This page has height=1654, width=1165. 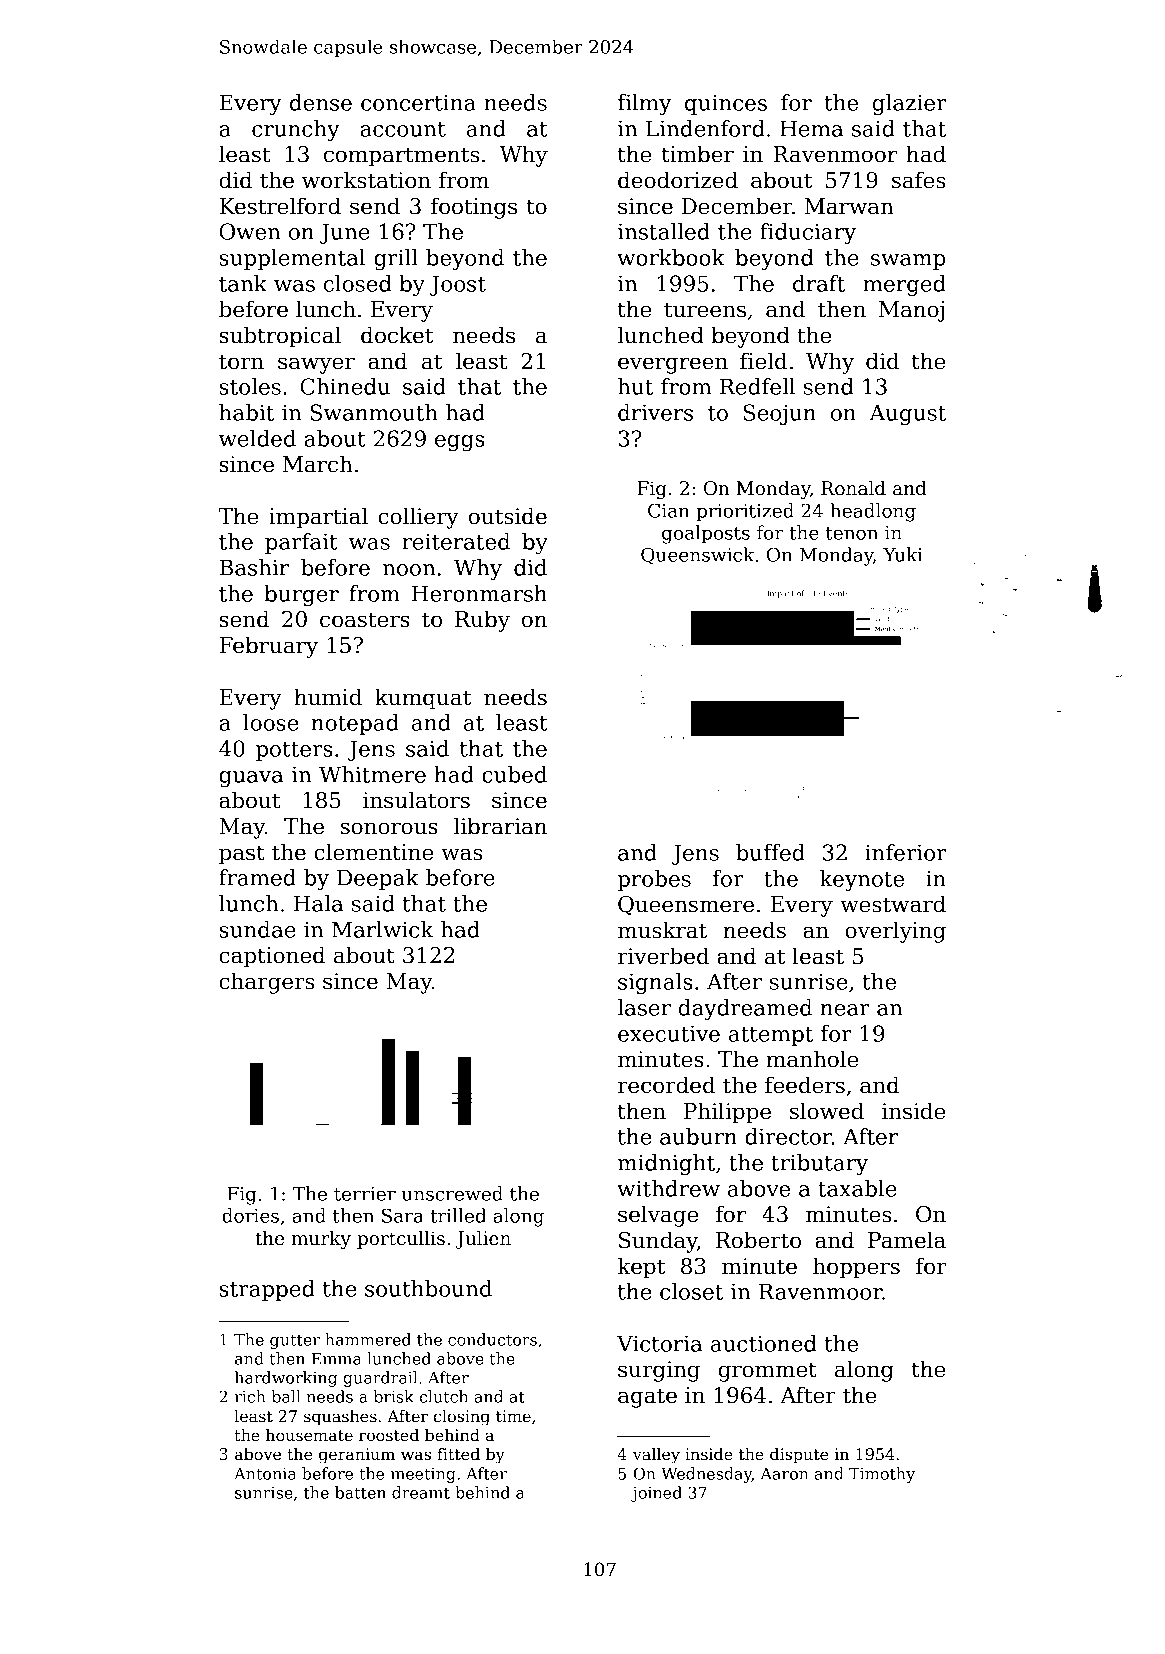 I want to click on glazier, so click(x=909, y=104).
